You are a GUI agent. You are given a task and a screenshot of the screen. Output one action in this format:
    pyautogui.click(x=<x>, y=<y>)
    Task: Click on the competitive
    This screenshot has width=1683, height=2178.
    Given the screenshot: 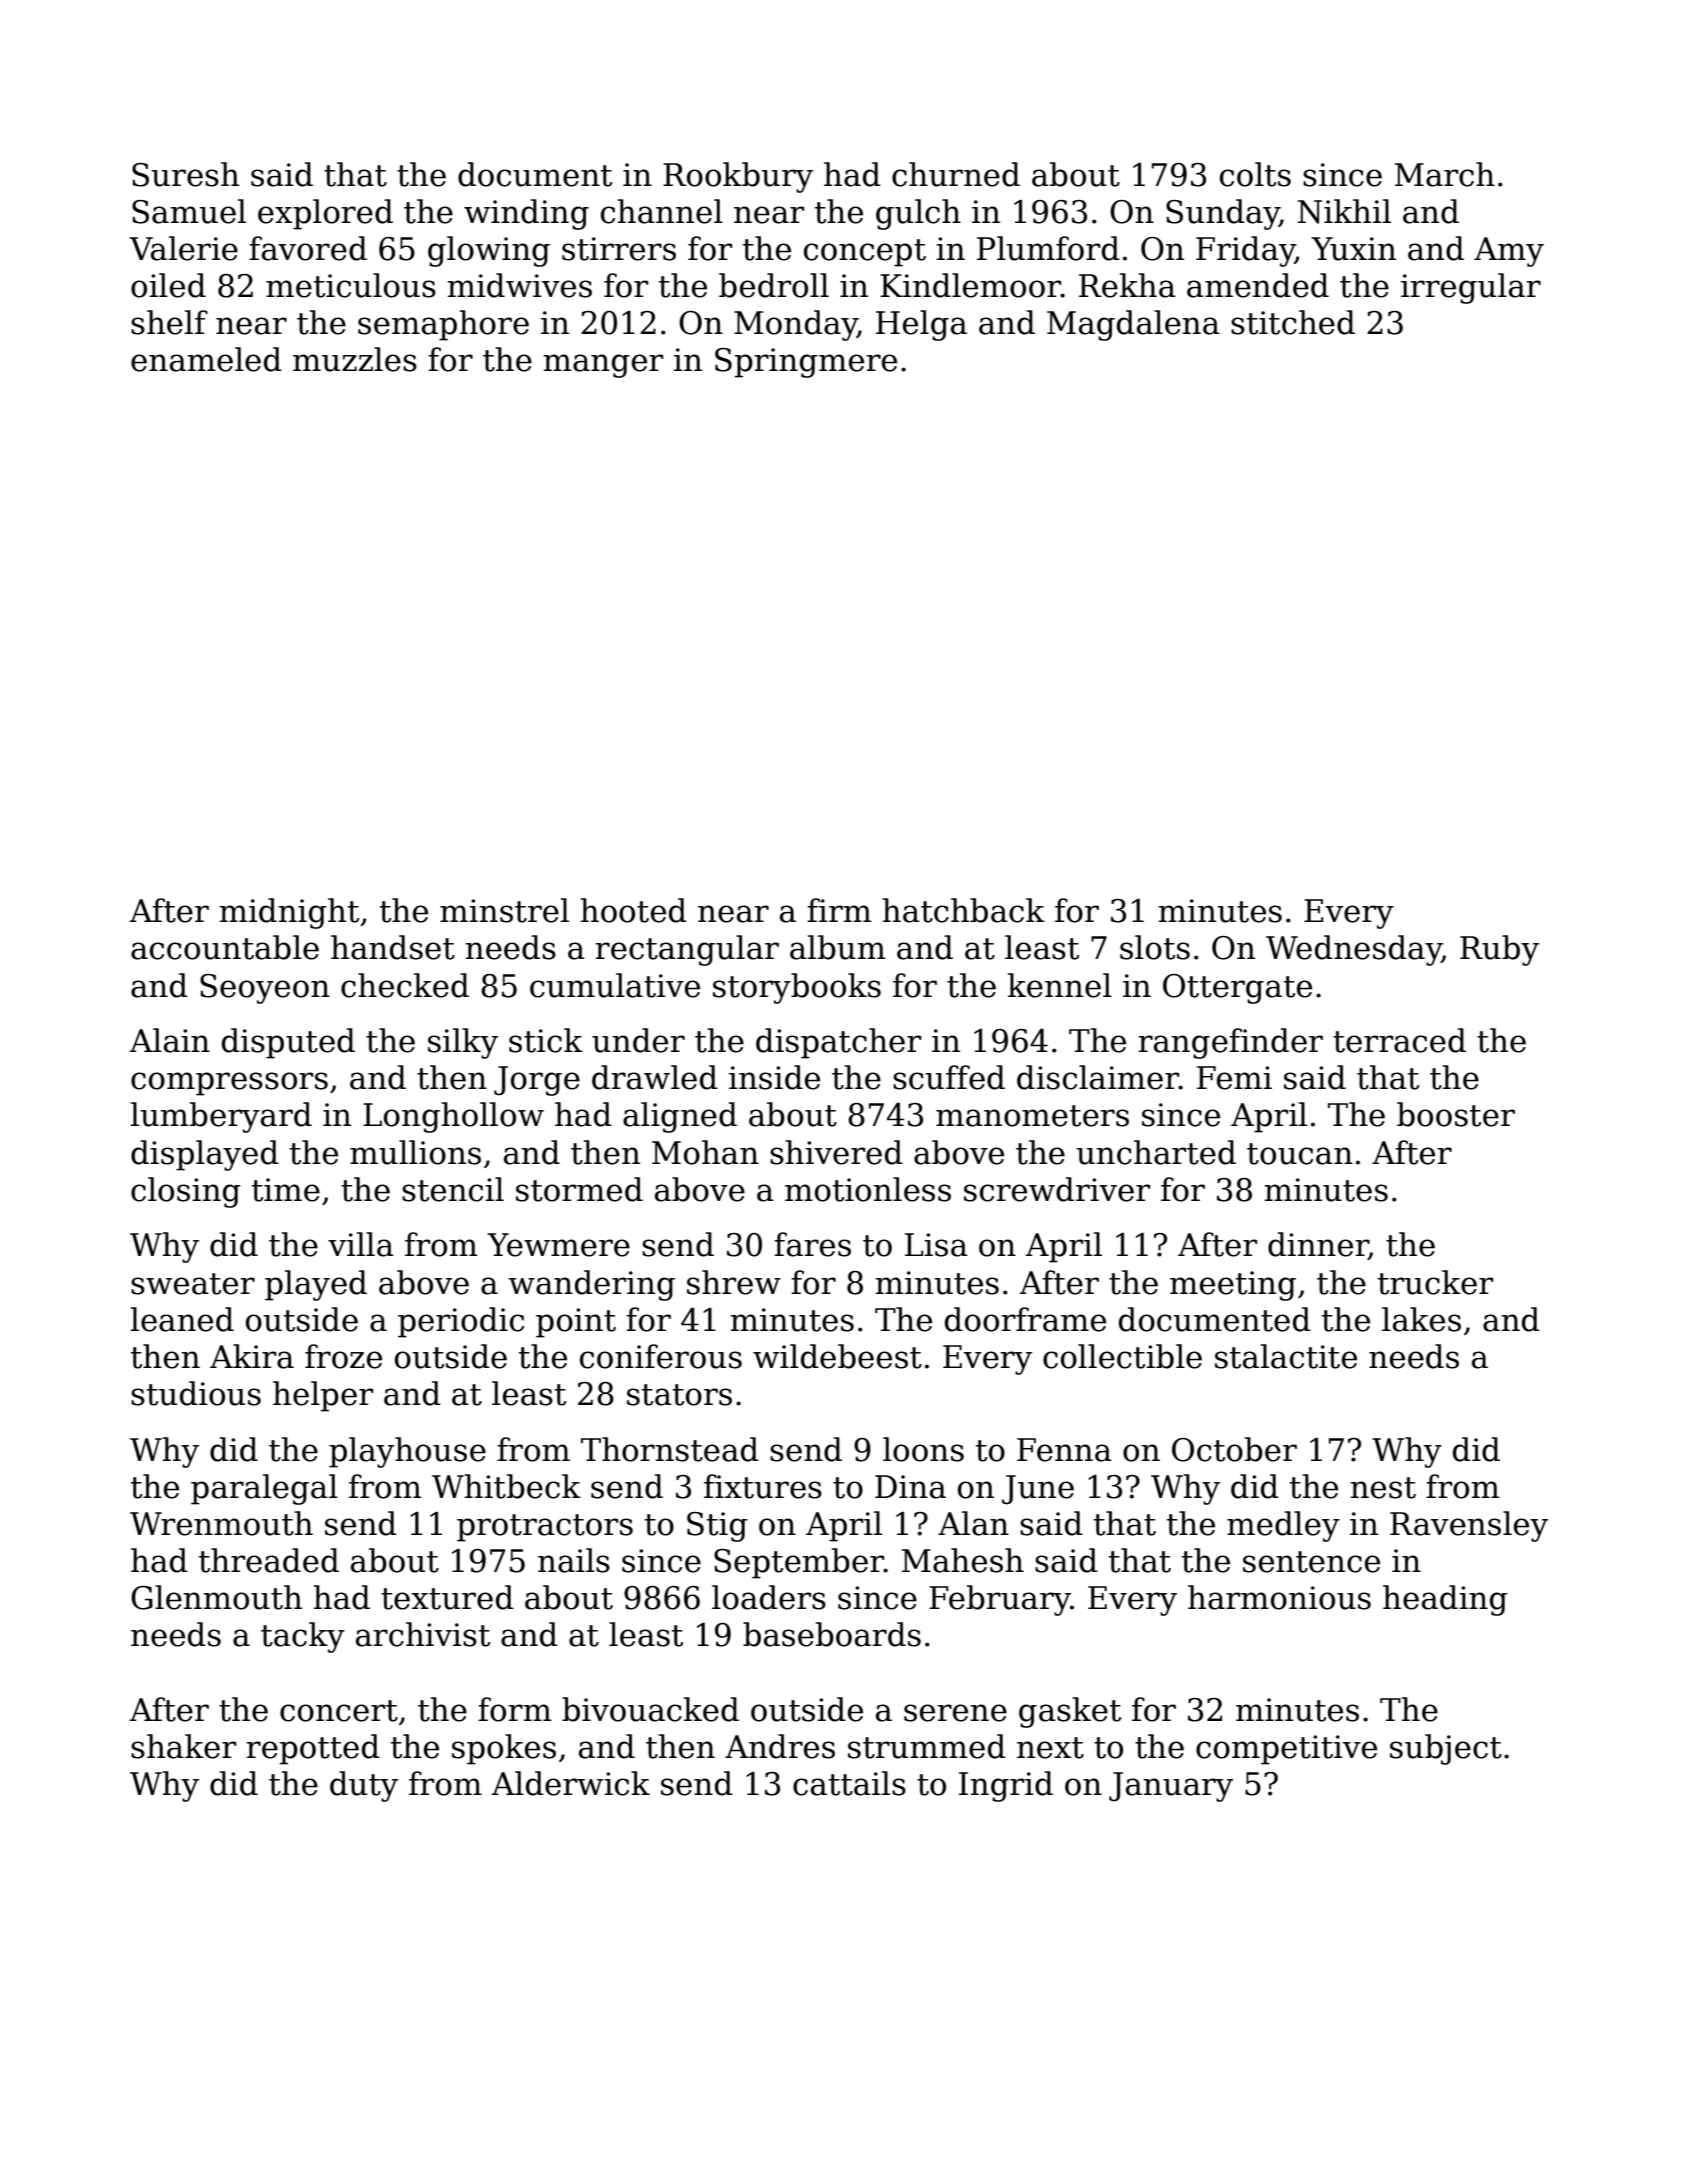 What is the action you would take?
    pyautogui.click(x=1286, y=1750)
